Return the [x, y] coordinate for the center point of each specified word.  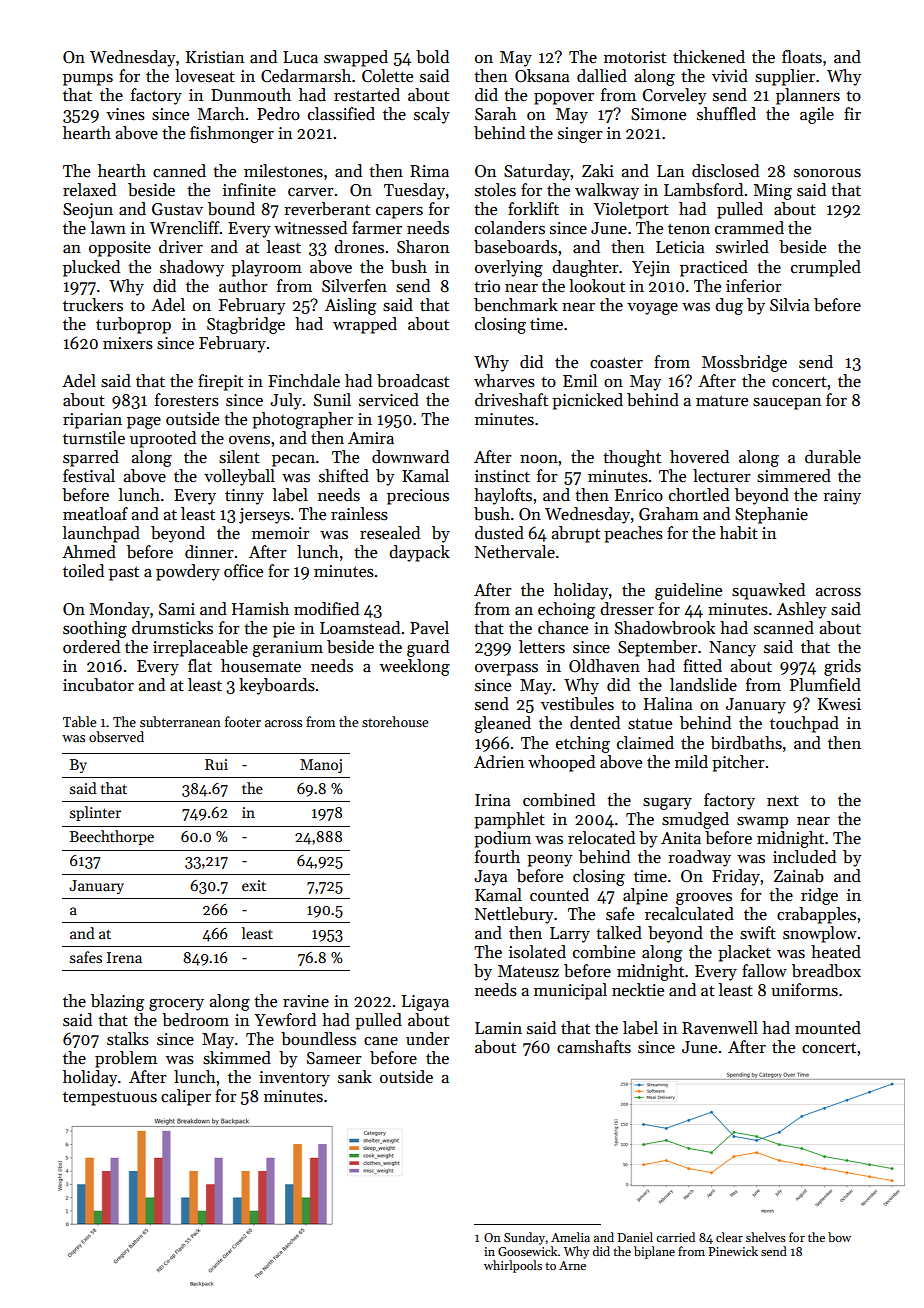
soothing [95, 629]
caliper [186, 1097]
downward [410, 456]
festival [89, 476]
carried [675, 1237]
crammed [749, 228]
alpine [645, 896]
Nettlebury [514, 915]
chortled [699, 495]
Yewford [285, 1020]
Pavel [429, 628]
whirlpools [513, 1266]
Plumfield [825, 685]
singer [580, 135]
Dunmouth [251, 94]
